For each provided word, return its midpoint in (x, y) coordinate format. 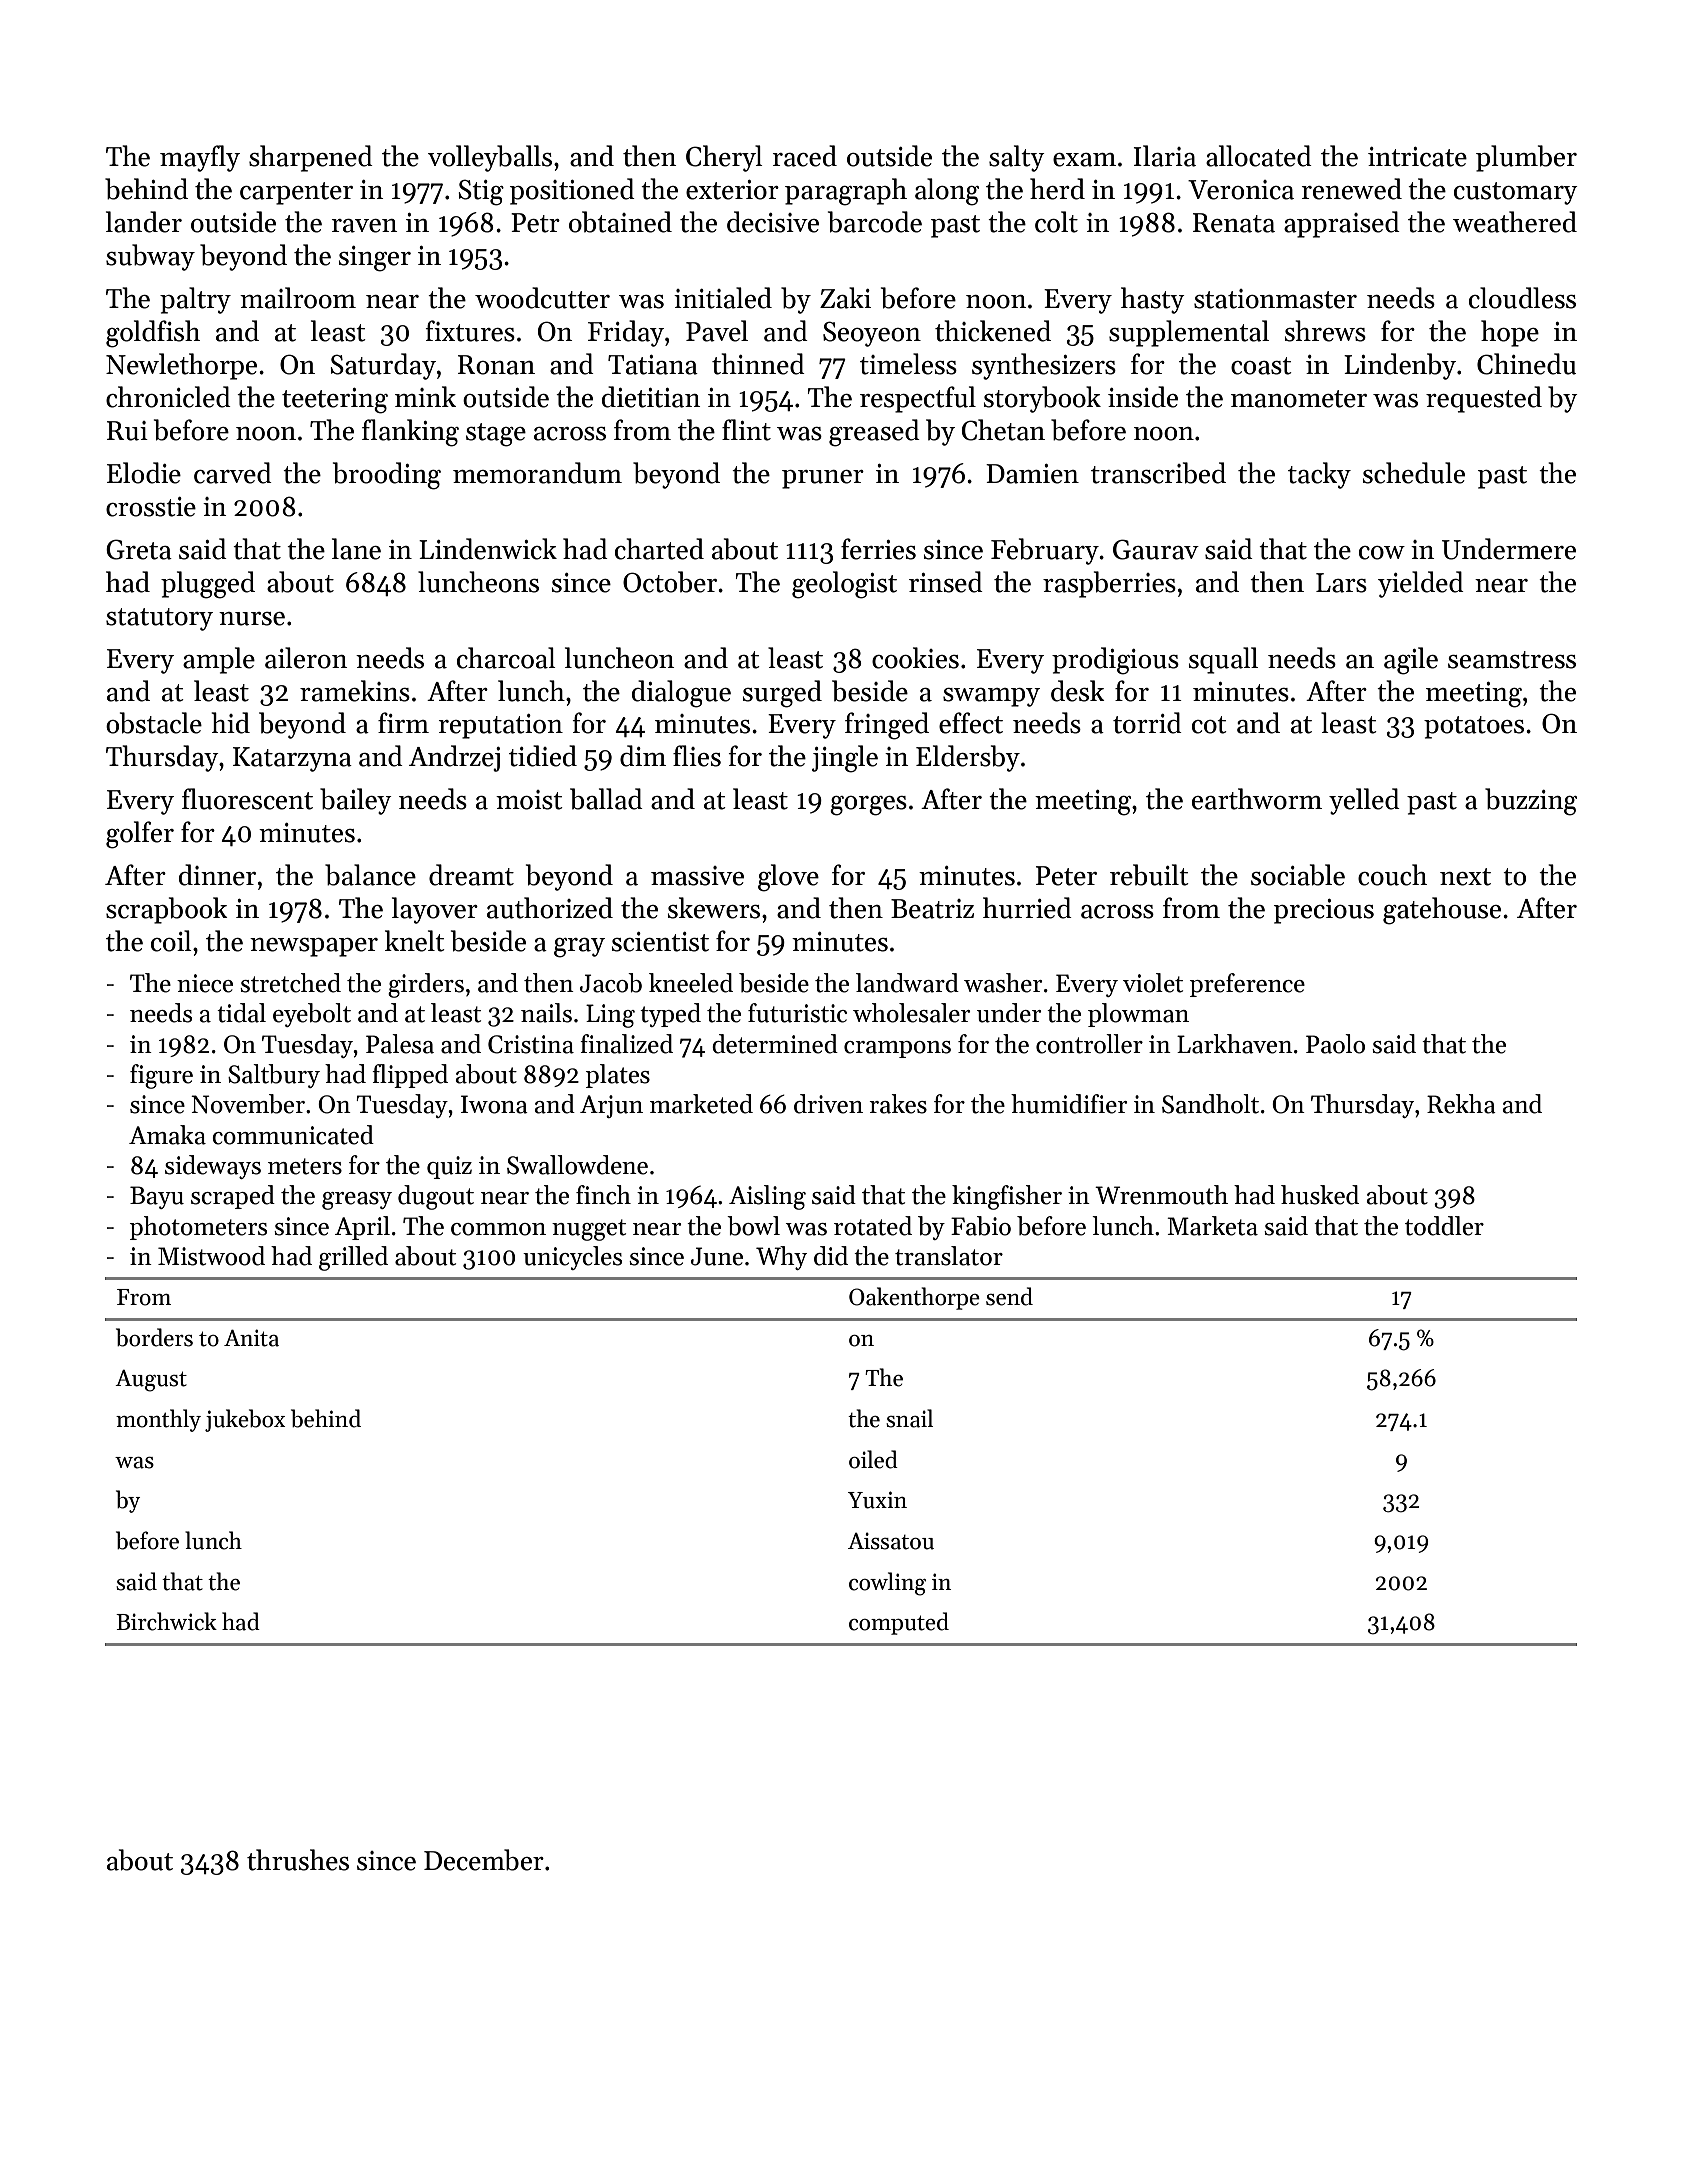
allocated (1259, 156)
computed (899, 1623)
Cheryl (724, 158)
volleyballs (490, 158)
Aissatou (891, 1541)
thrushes (298, 1860)
